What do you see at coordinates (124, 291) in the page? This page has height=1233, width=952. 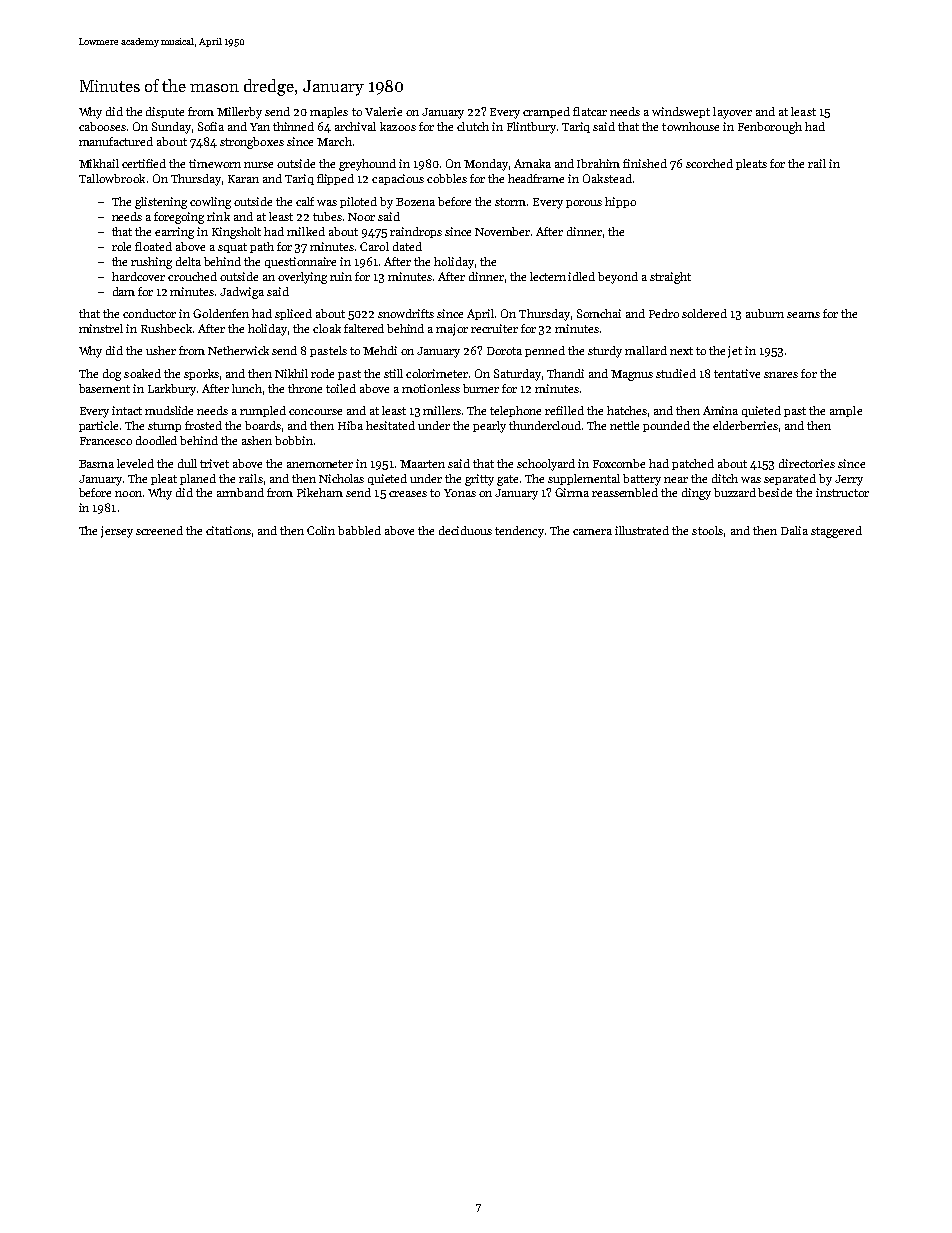 I see `dam` at bounding box center [124, 291].
